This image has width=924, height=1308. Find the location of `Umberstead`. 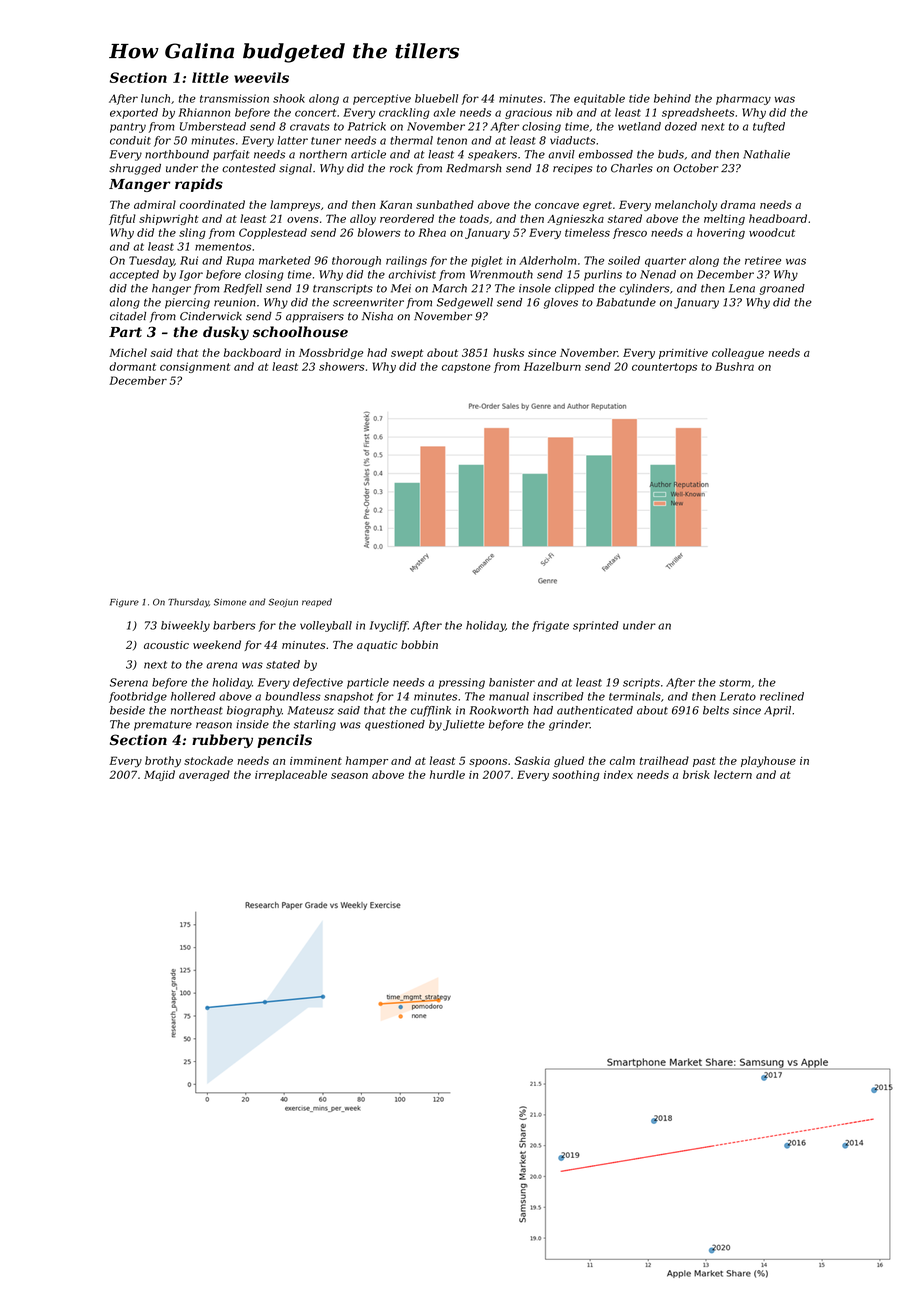

Umberstead is located at coordinates (213, 126).
